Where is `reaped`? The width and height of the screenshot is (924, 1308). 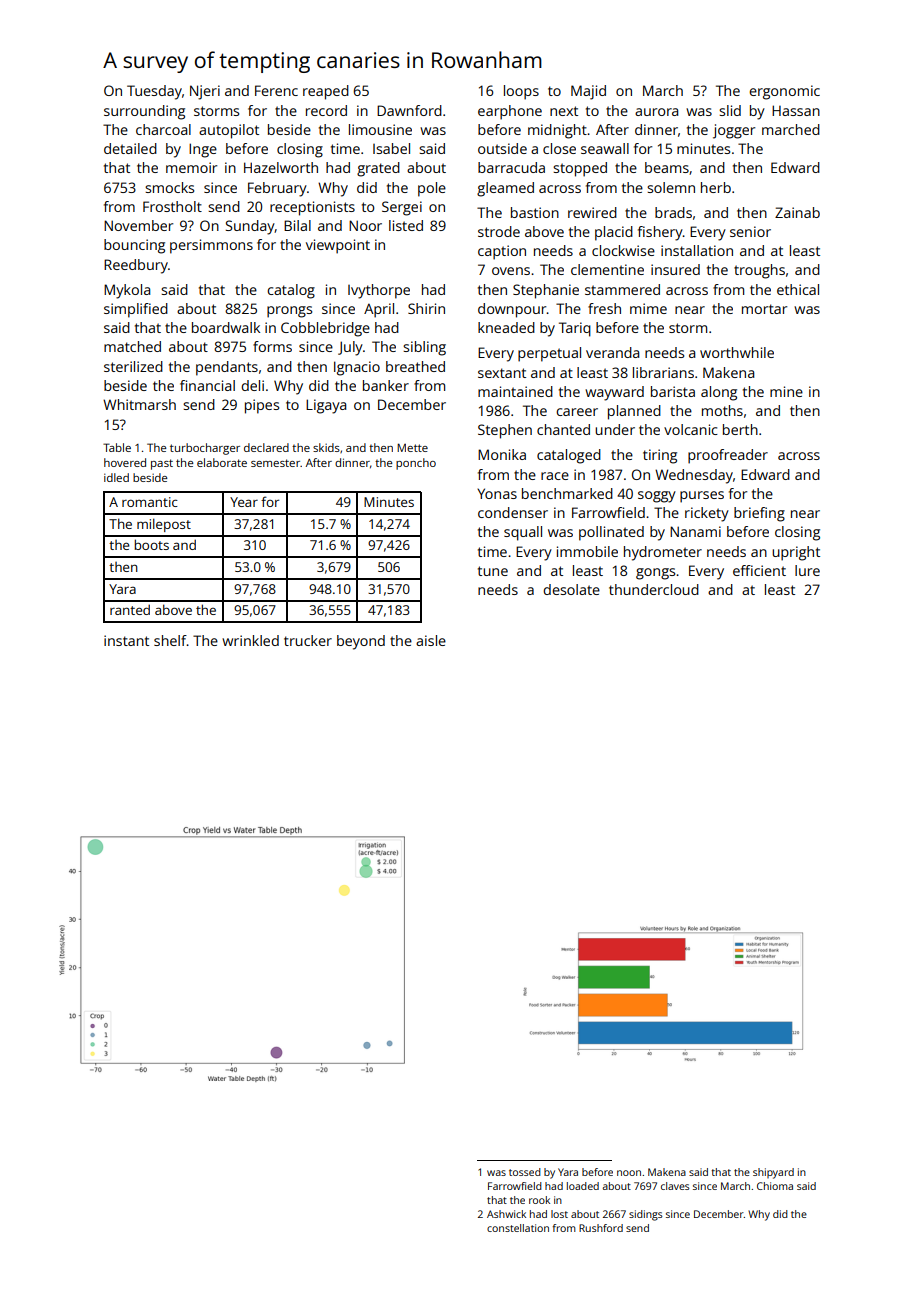 reaped is located at coordinates (326, 92).
